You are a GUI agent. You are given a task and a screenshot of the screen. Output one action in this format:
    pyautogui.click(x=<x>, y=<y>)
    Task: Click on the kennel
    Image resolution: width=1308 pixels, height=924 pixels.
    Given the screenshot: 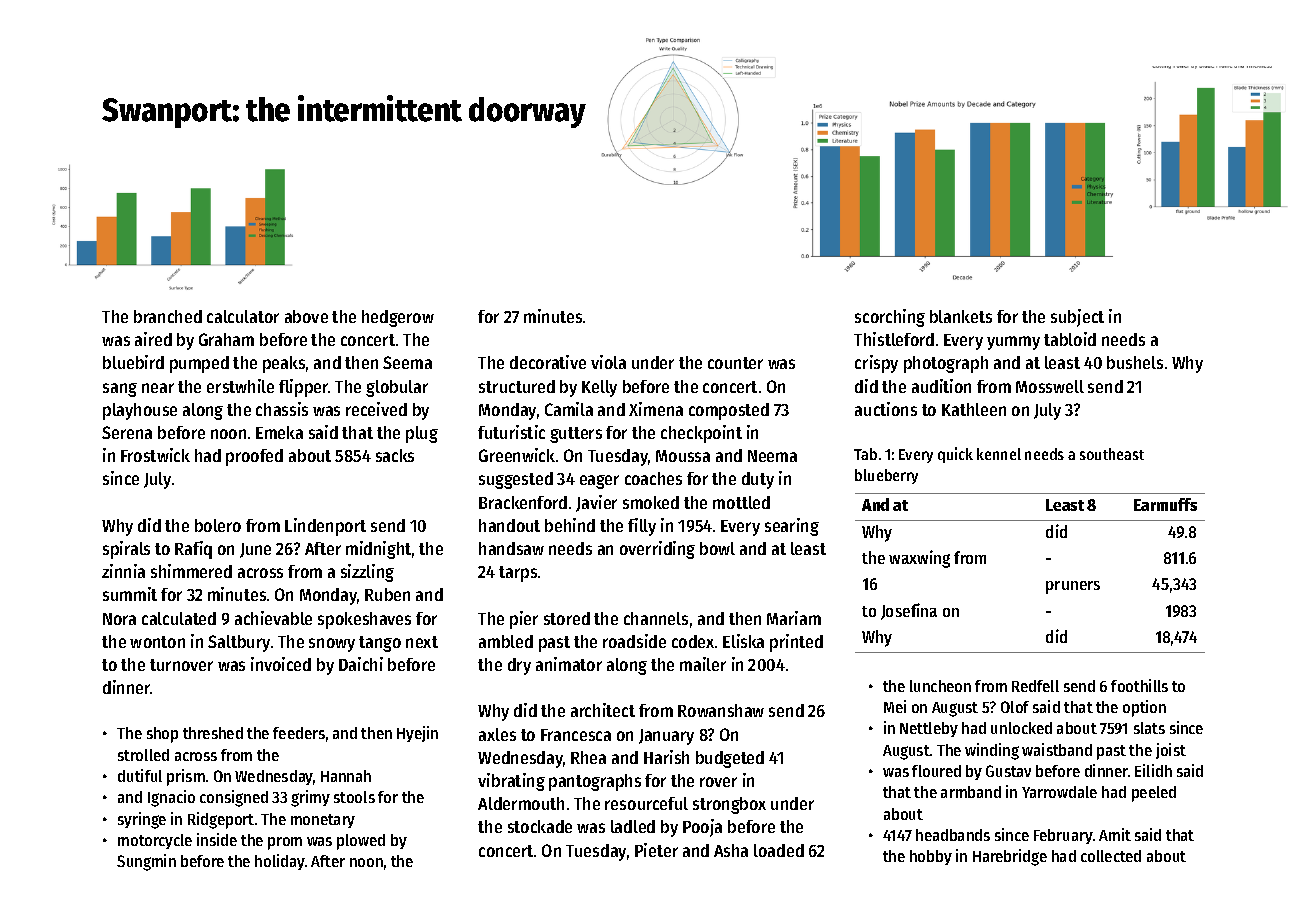 What is the action you would take?
    pyautogui.click(x=999, y=454)
